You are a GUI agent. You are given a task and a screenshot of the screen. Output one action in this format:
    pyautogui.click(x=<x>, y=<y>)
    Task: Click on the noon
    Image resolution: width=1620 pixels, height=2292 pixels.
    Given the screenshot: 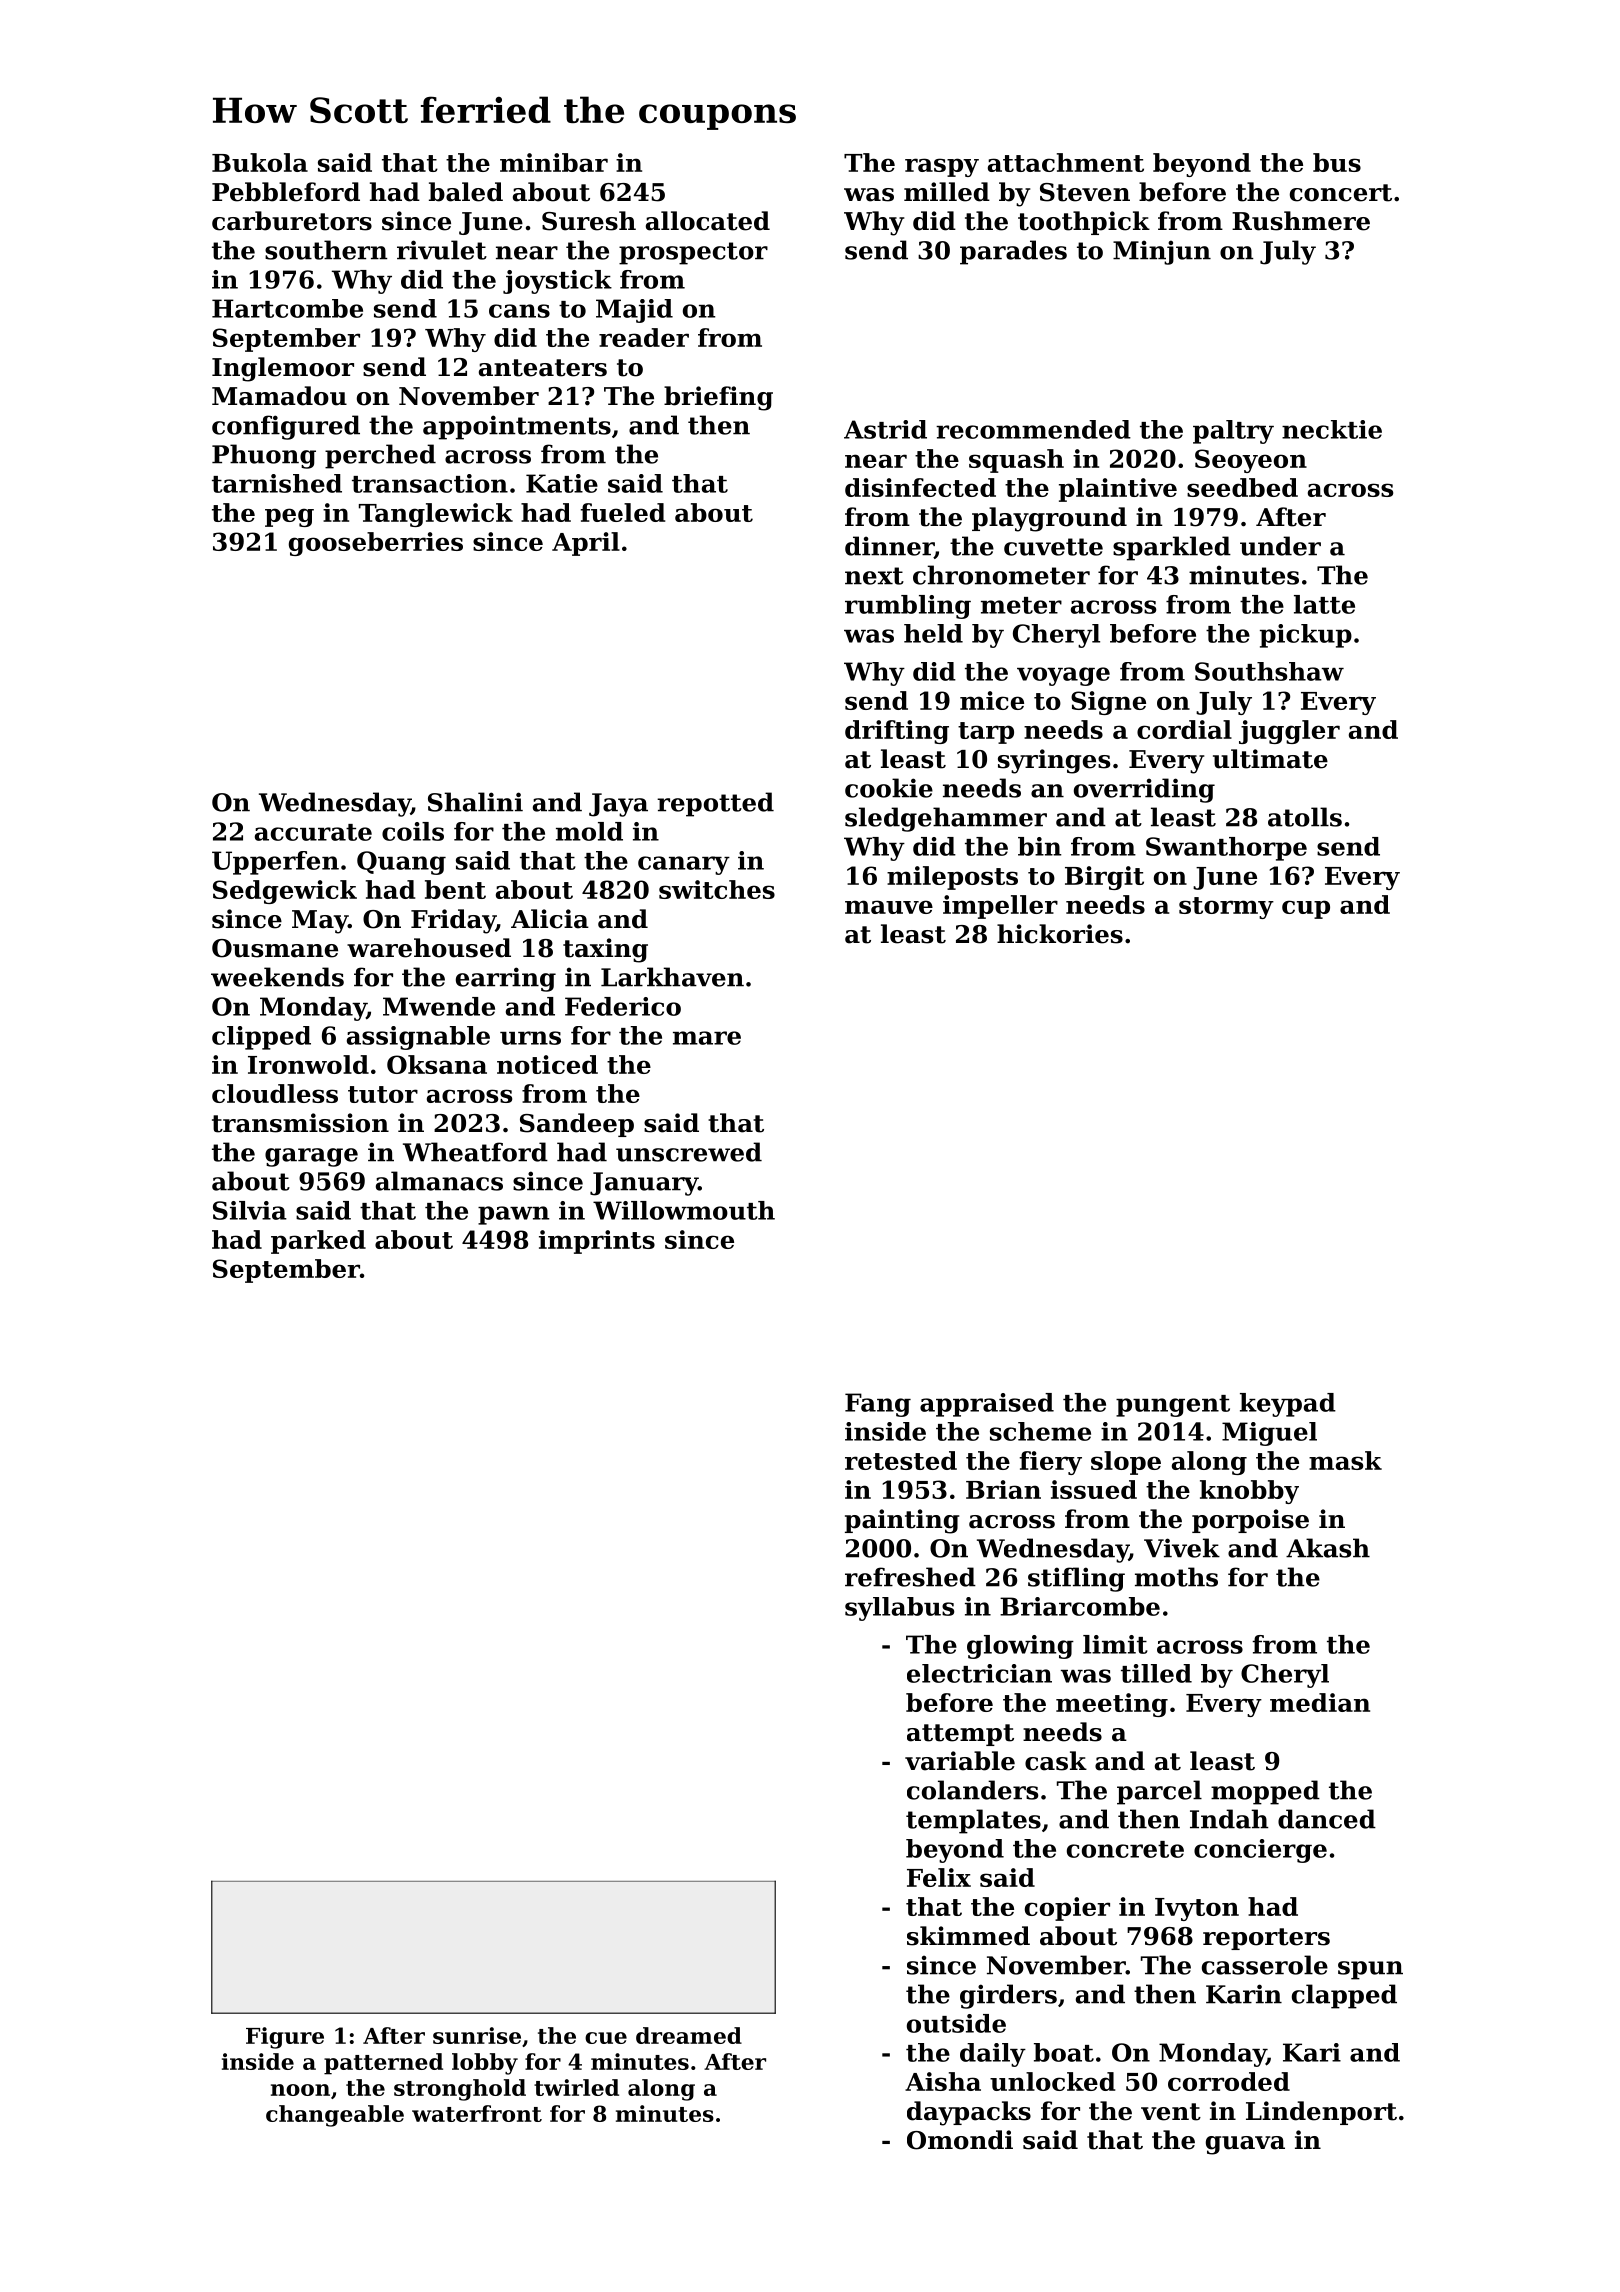 What is the action you would take?
    pyautogui.click(x=300, y=2090)
